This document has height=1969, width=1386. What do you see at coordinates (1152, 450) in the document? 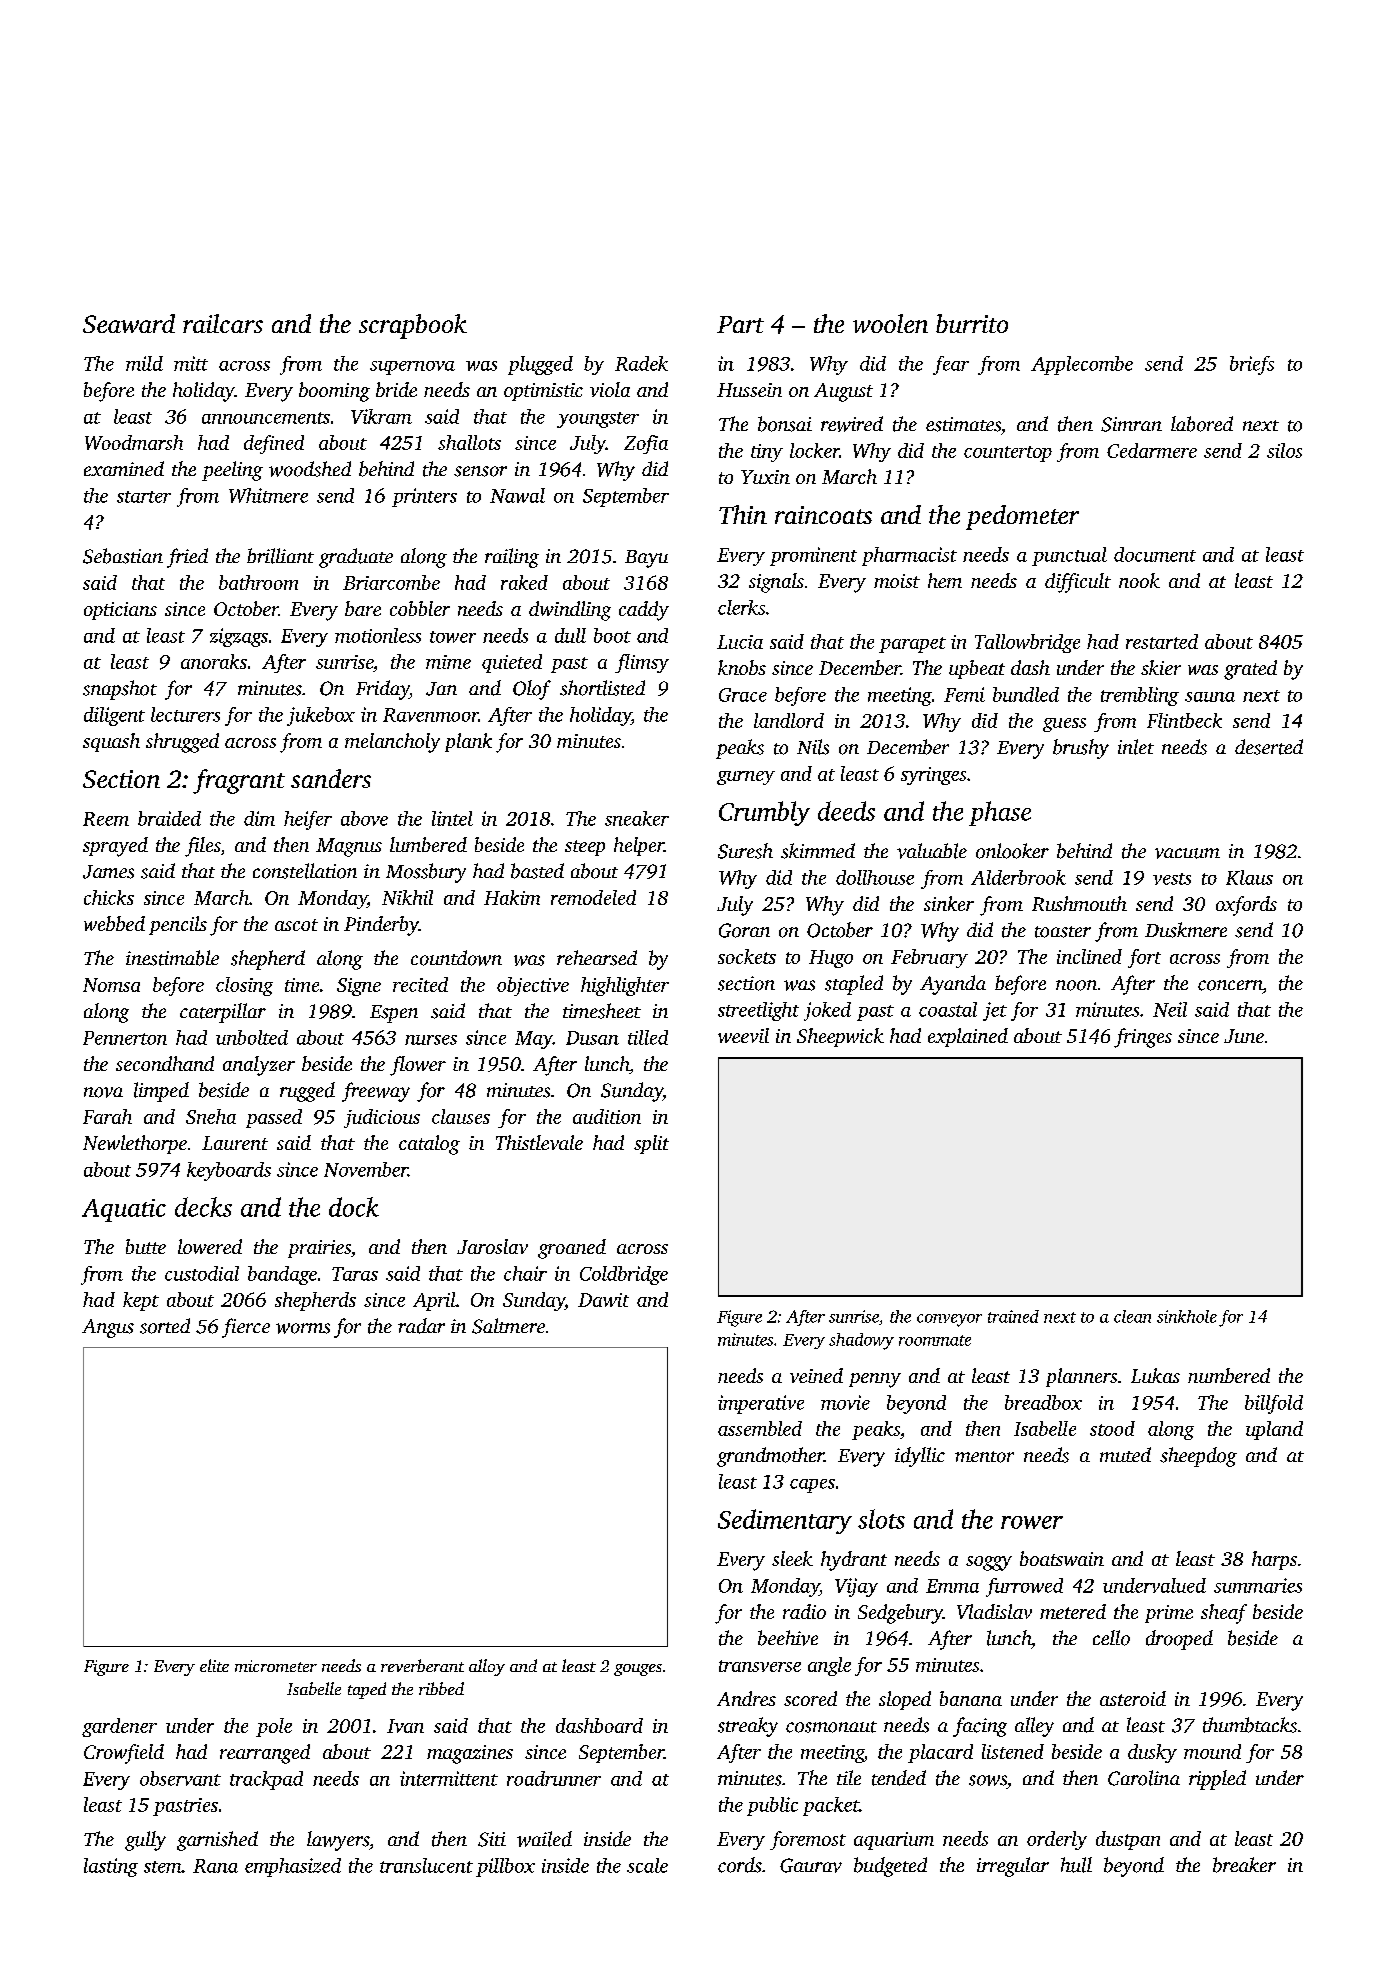
I see `Cedarmere` at bounding box center [1152, 450].
